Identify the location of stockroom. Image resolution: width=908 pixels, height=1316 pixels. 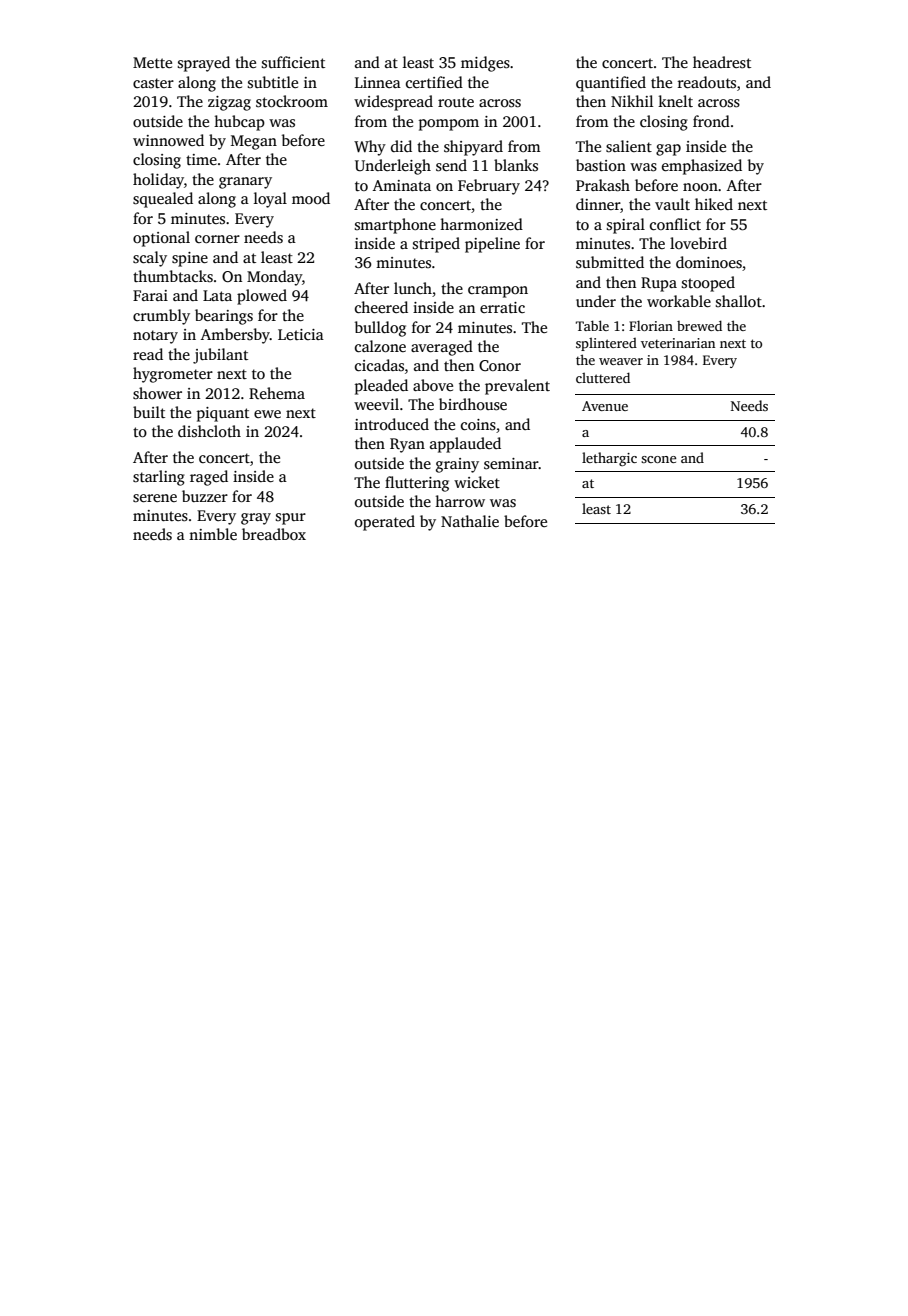
(292, 101).
